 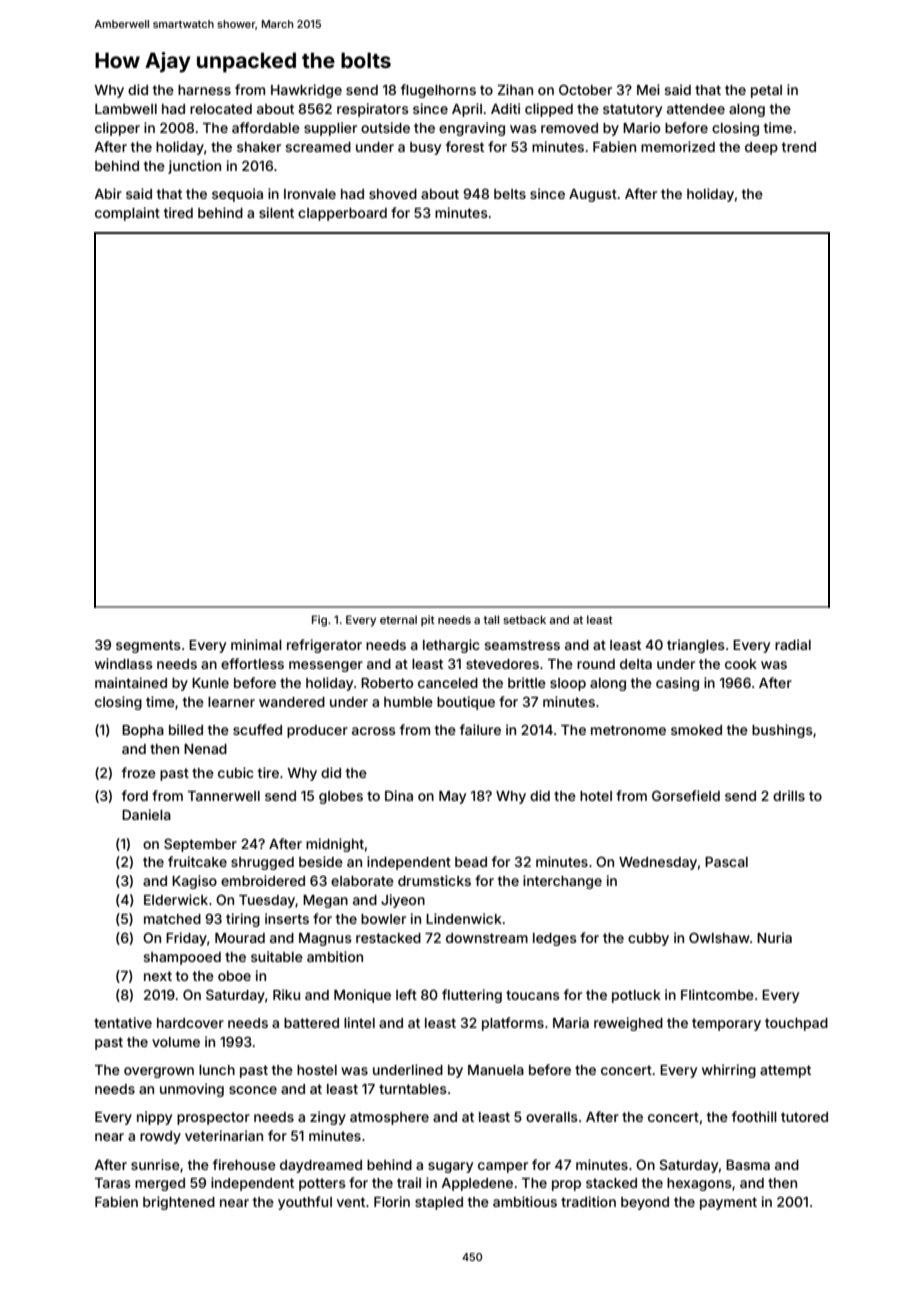 What do you see at coordinates (148, 646) in the page?
I see `segments` at bounding box center [148, 646].
